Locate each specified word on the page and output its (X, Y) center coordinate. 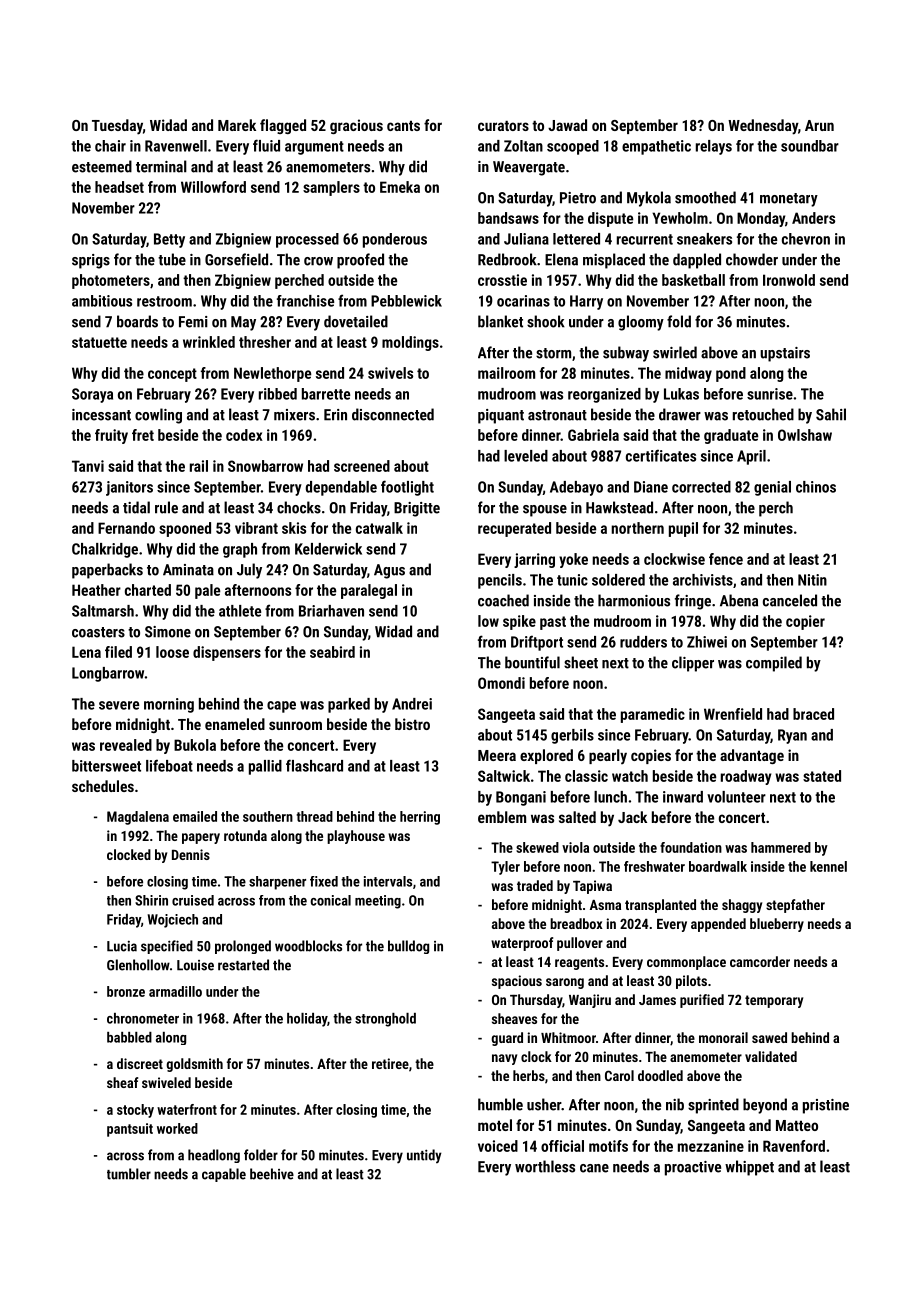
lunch (610, 797)
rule (166, 507)
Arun (819, 125)
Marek (237, 125)
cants (403, 126)
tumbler (129, 1174)
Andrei (412, 704)
